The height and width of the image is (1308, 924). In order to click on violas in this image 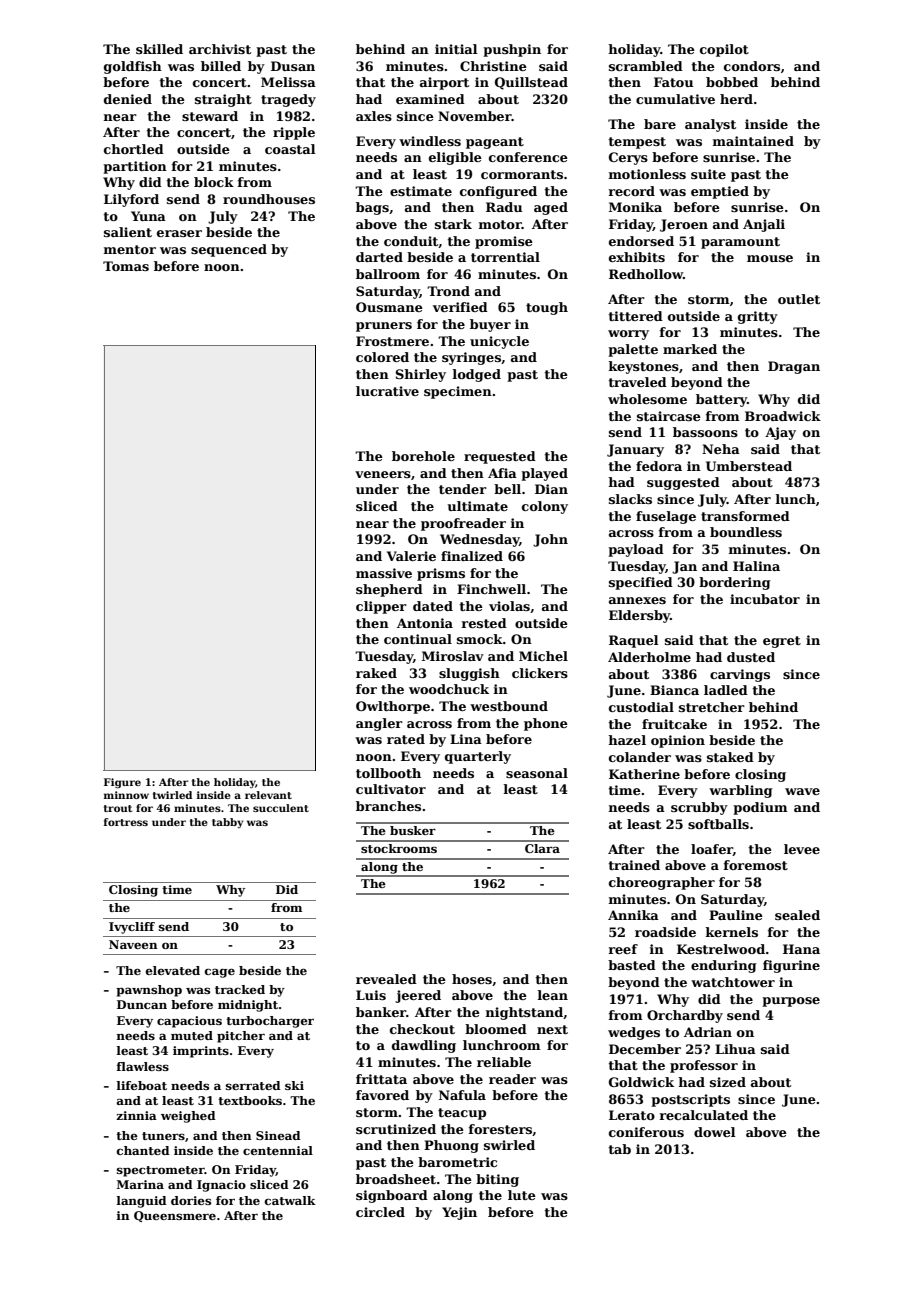, I will do `click(509, 606)`.
